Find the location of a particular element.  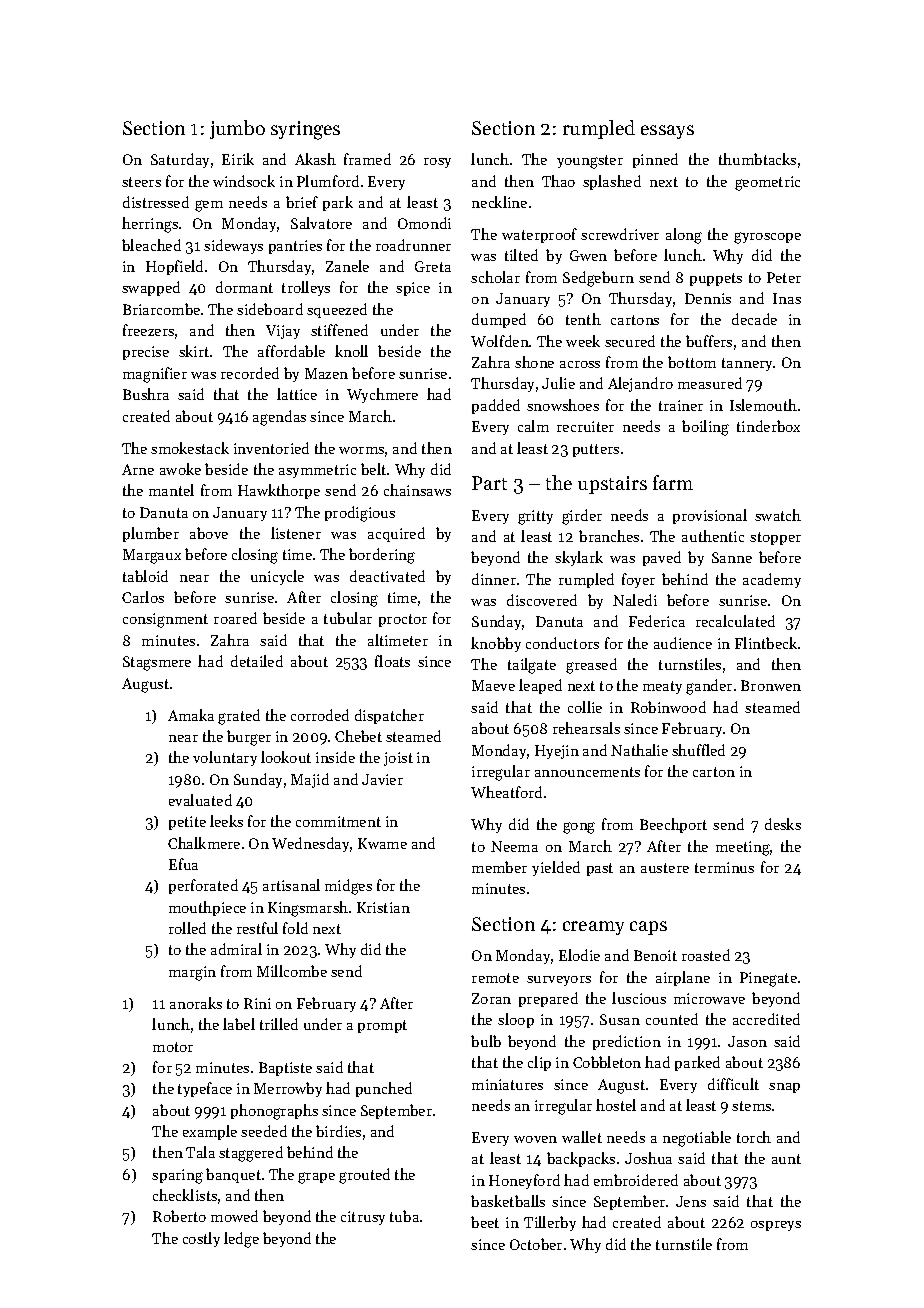

jumbo is located at coordinates (237, 129).
